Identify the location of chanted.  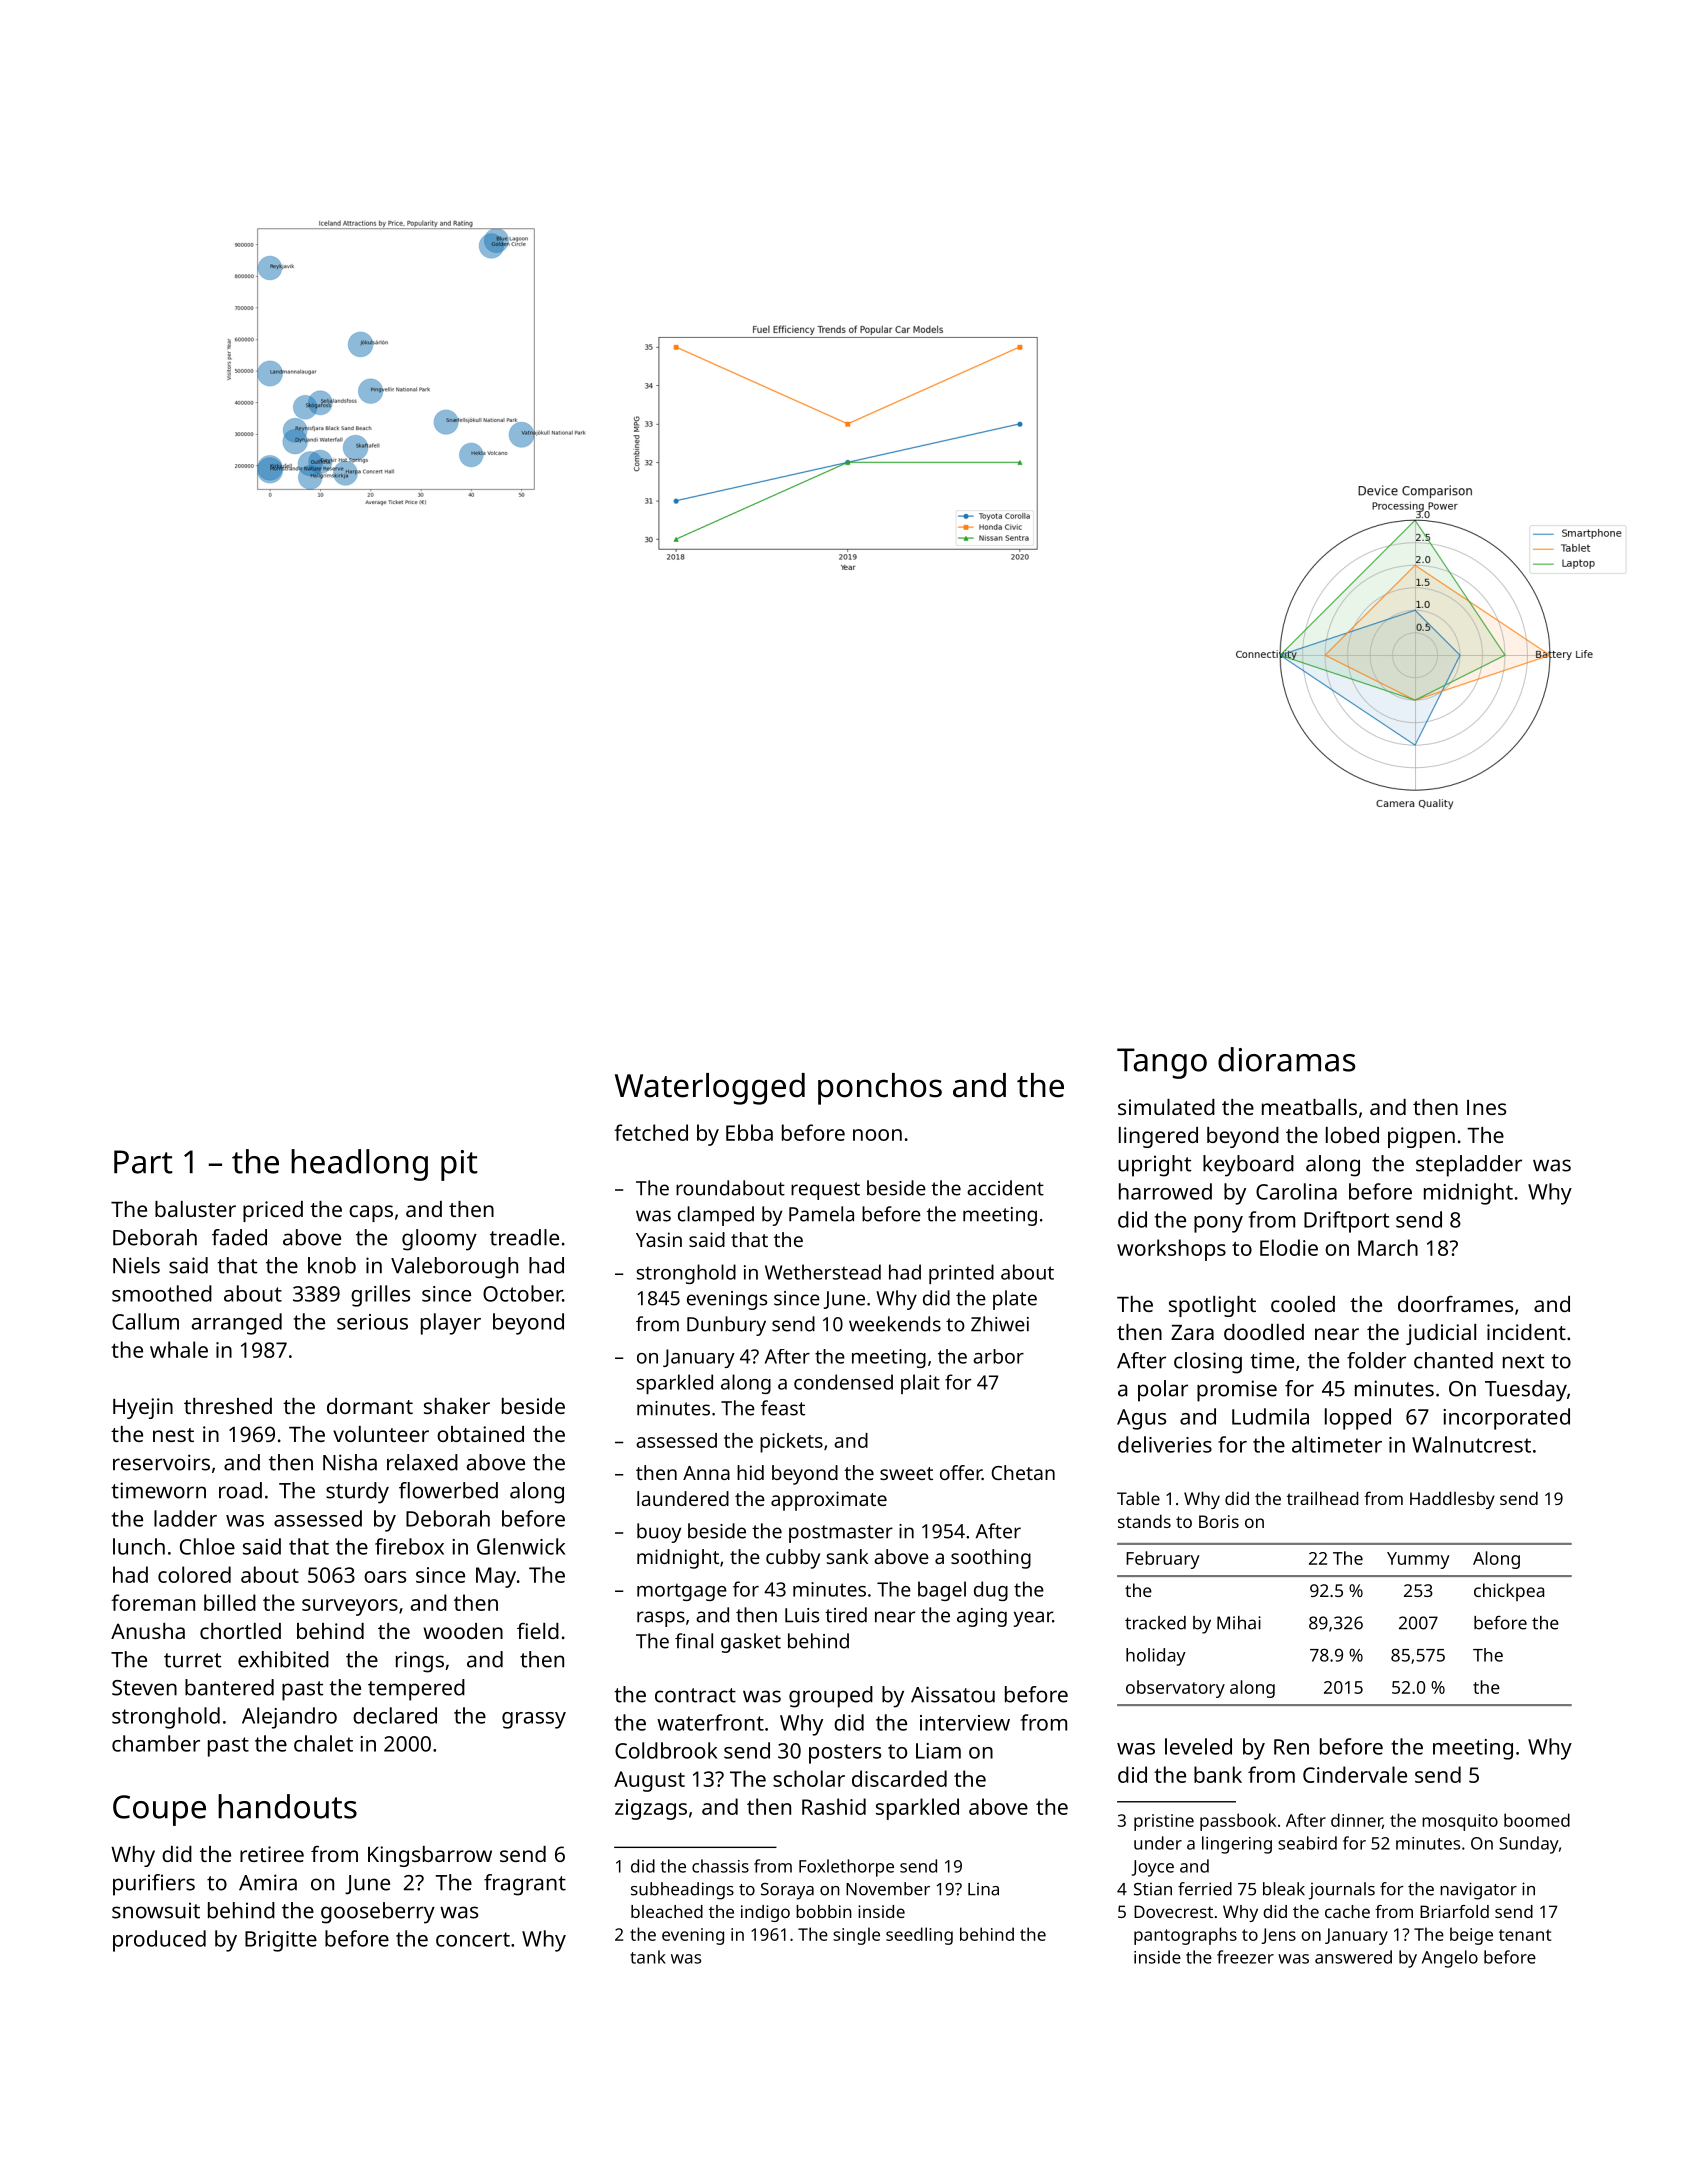
(1453, 1360).
